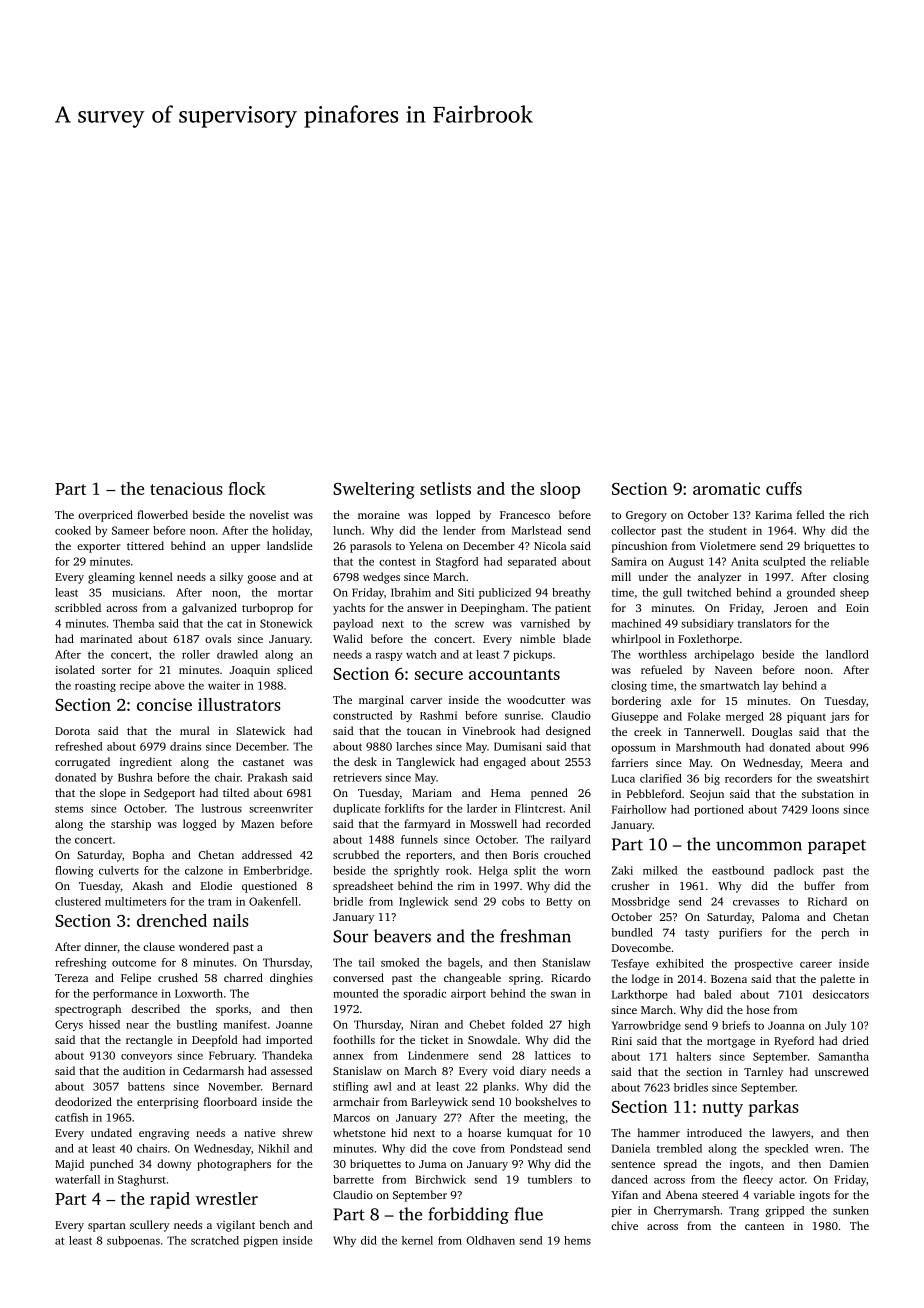  What do you see at coordinates (416, 871) in the page?
I see `sprightly` at bounding box center [416, 871].
